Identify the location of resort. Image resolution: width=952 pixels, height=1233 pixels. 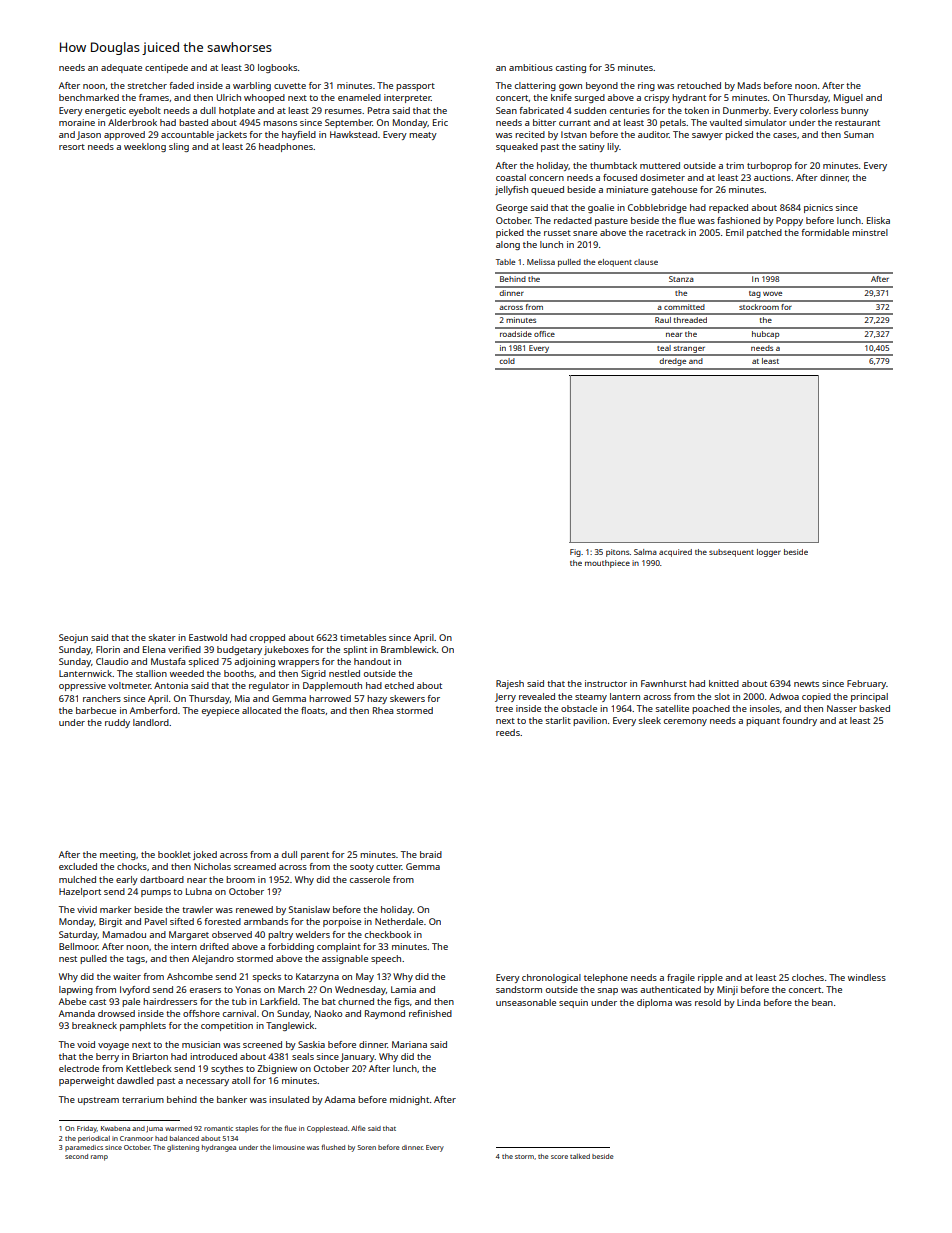
(72, 147).
